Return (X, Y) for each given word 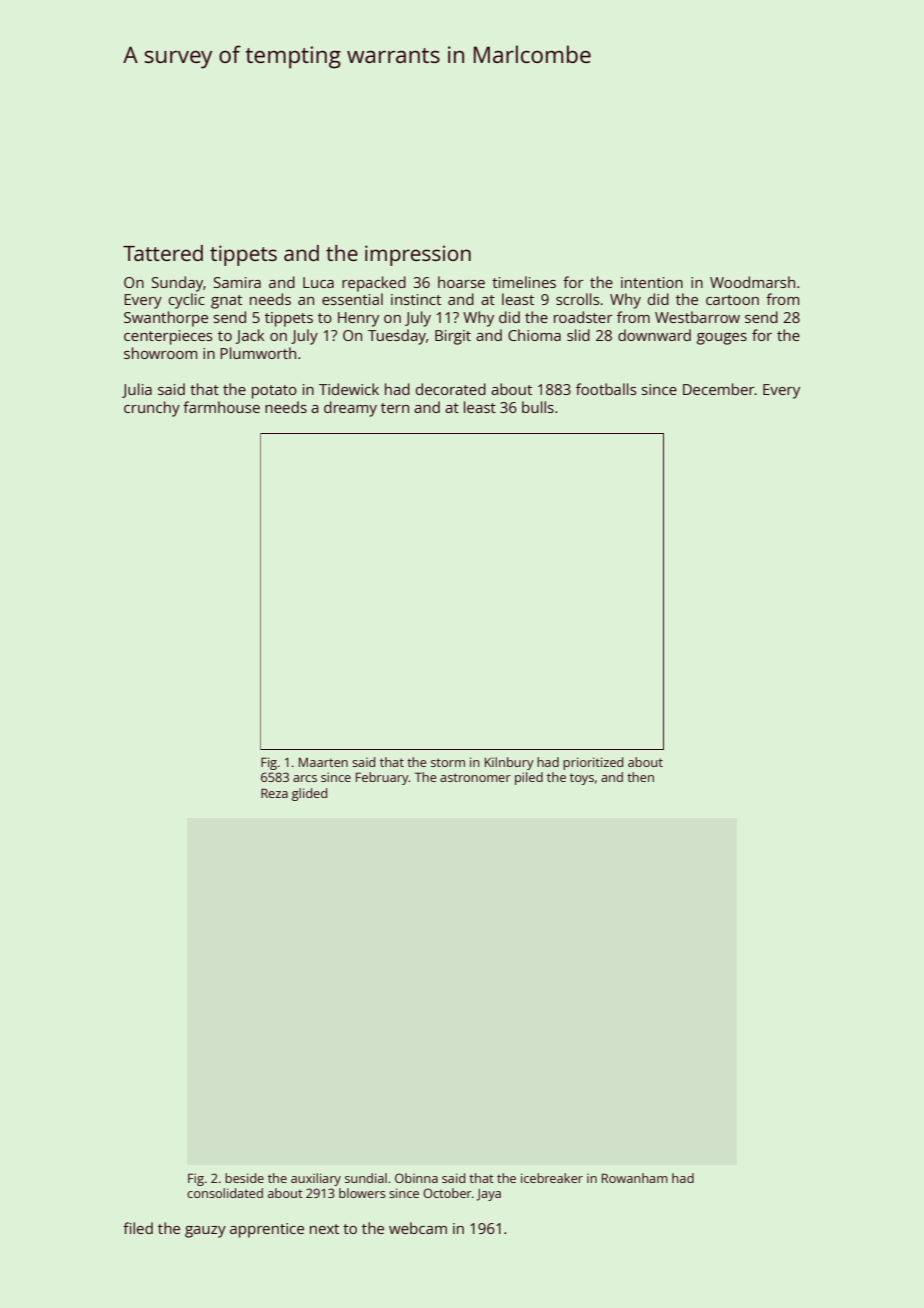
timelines (524, 282)
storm (448, 762)
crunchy (152, 409)
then (640, 777)
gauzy (205, 1232)
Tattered (163, 253)
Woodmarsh (752, 282)
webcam (418, 1228)
